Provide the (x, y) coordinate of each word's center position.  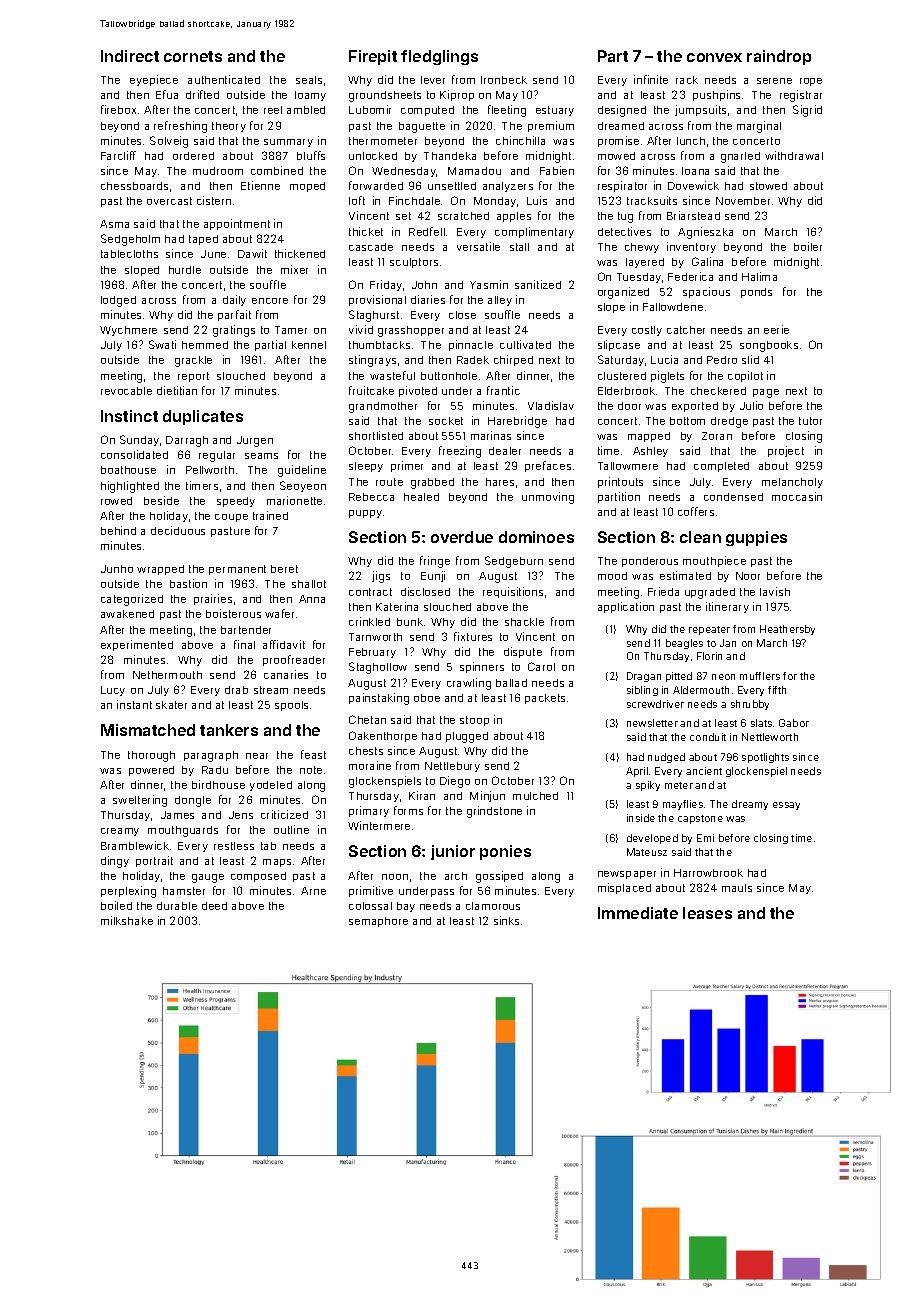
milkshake (127, 920)
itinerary (727, 607)
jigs (381, 577)
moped (307, 187)
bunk (410, 622)
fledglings (439, 57)
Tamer (291, 330)
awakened (127, 614)
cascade (371, 247)
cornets (193, 56)
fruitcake (371, 390)
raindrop (779, 57)
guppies (756, 538)
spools (291, 706)
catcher (686, 330)
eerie (776, 329)
